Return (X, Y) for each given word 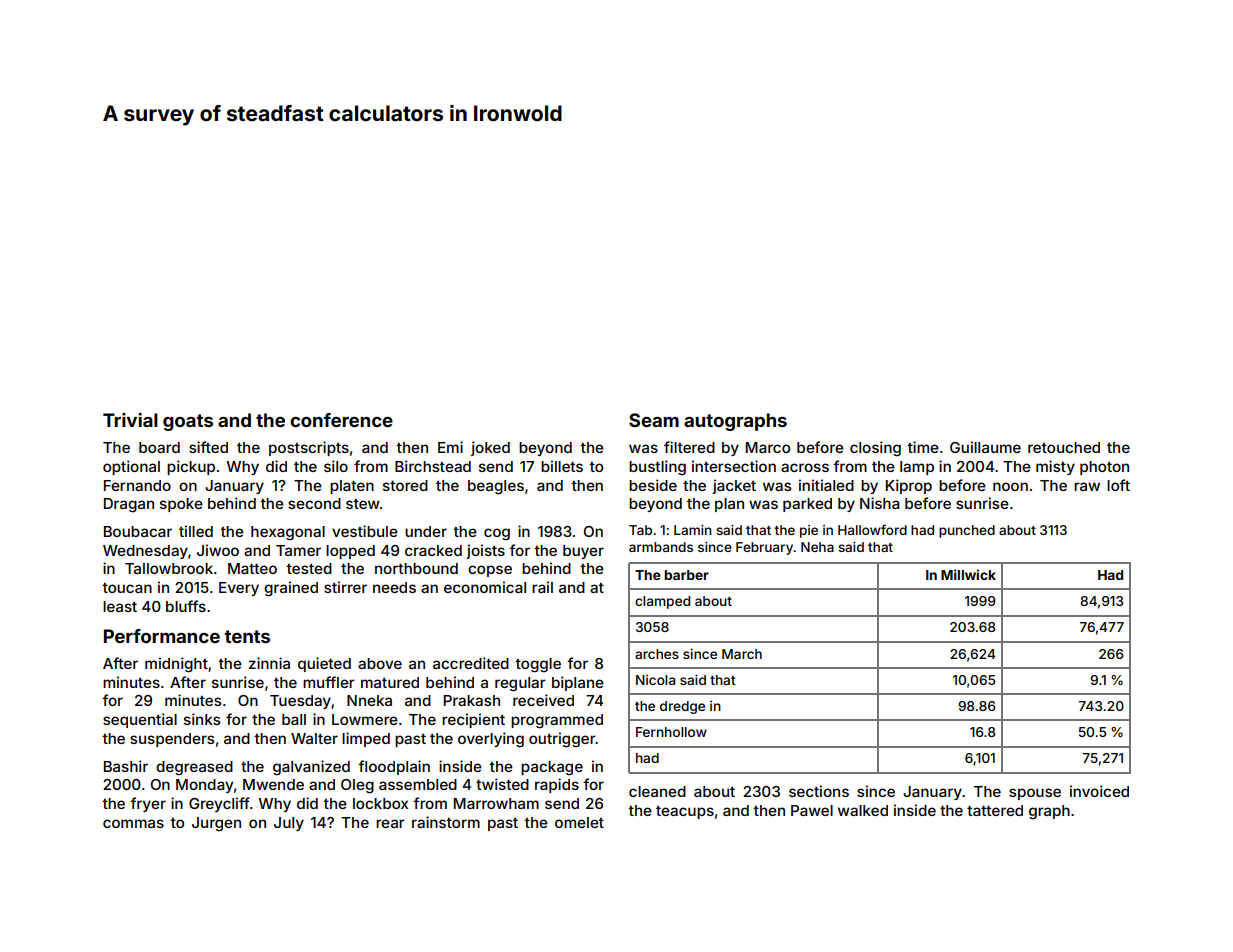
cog (497, 534)
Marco (768, 447)
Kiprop (909, 486)
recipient (473, 720)
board (159, 447)
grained (291, 589)
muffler (329, 682)
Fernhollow (671, 732)
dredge (682, 707)
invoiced (1099, 791)
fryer (148, 804)
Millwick (968, 574)
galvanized (311, 768)
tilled (196, 531)
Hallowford (872, 529)
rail (542, 587)
